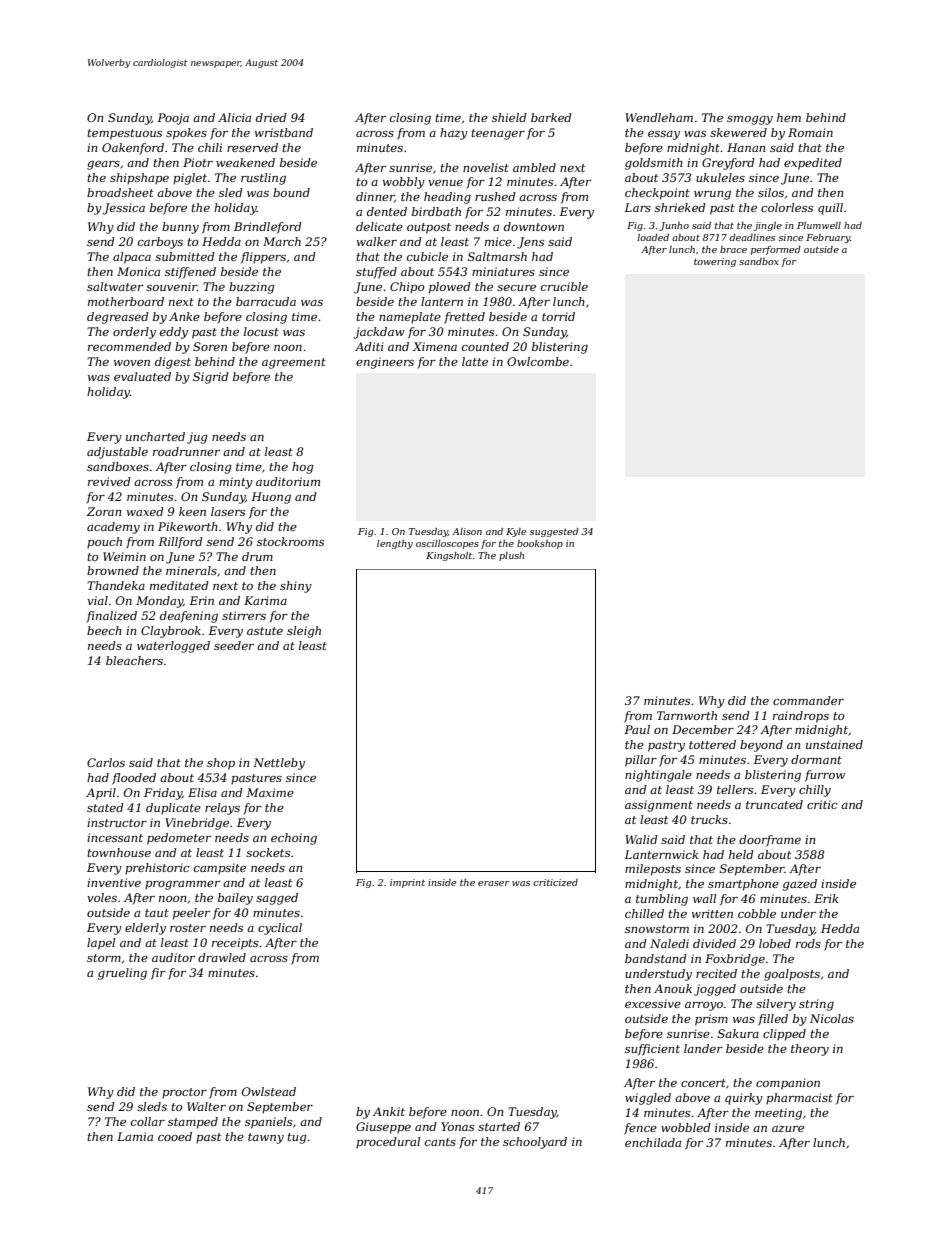 This image has width=952, height=1233. I want to click on Ankit, so click(389, 1111).
